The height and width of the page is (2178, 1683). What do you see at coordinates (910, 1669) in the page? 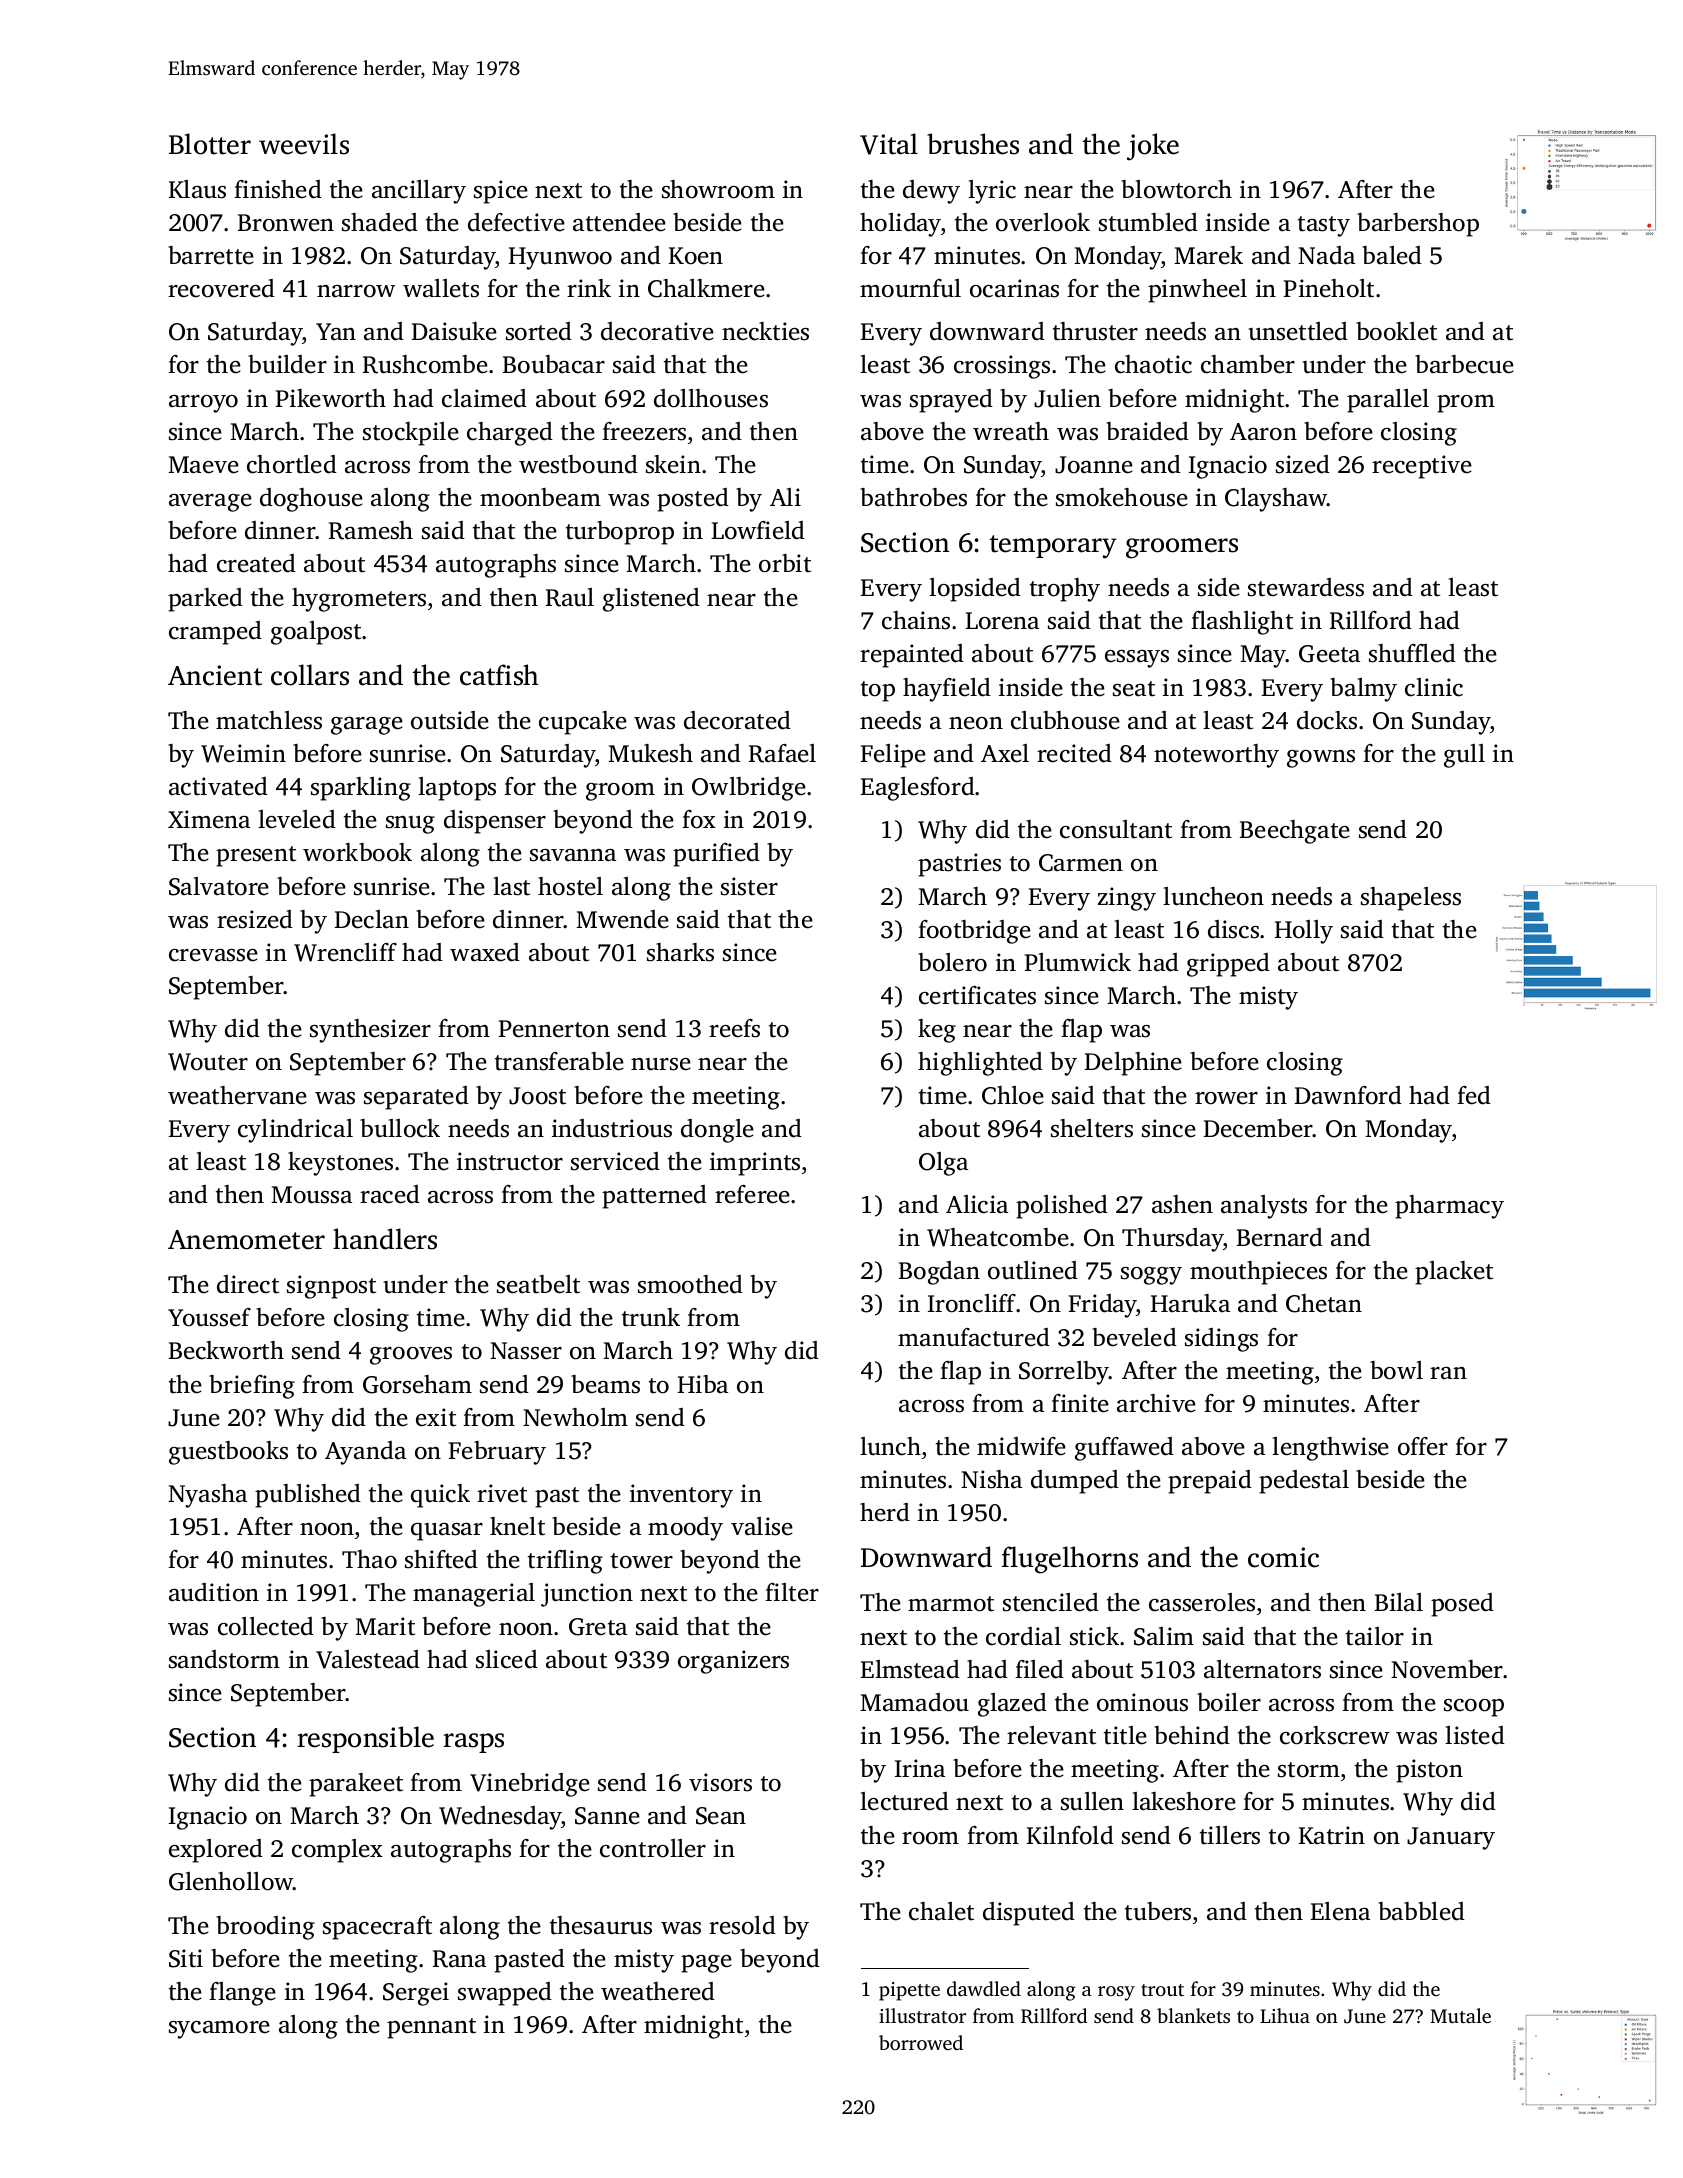
I see `Elmstead` at bounding box center [910, 1669].
